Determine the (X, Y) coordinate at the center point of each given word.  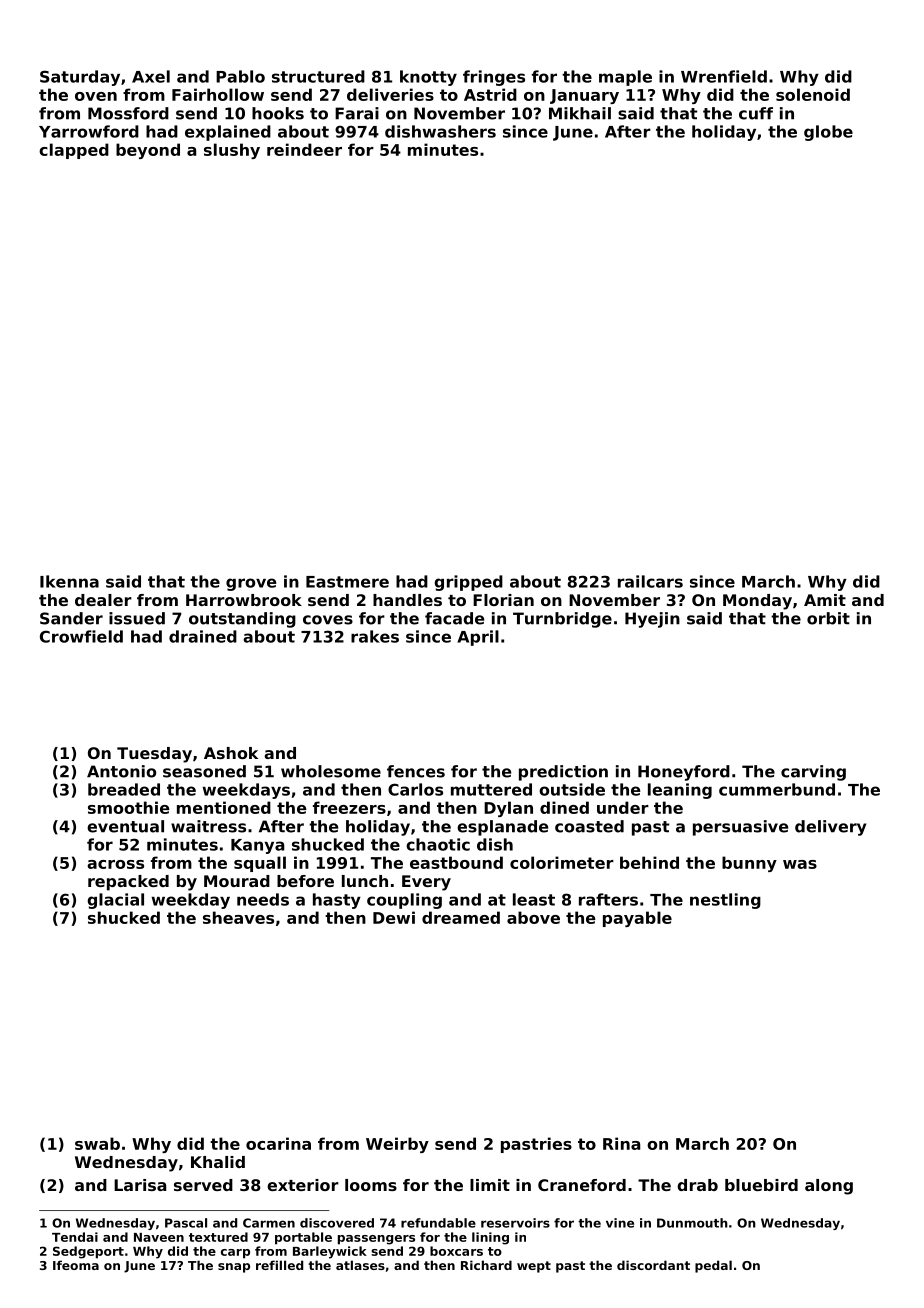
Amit (825, 600)
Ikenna (69, 581)
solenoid (813, 94)
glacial (115, 901)
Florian (503, 600)
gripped (468, 583)
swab (97, 1143)
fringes (494, 78)
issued (137, 618)
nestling (725, 901)
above (533, 917)
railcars (650, 581)
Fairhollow (218, 94)
